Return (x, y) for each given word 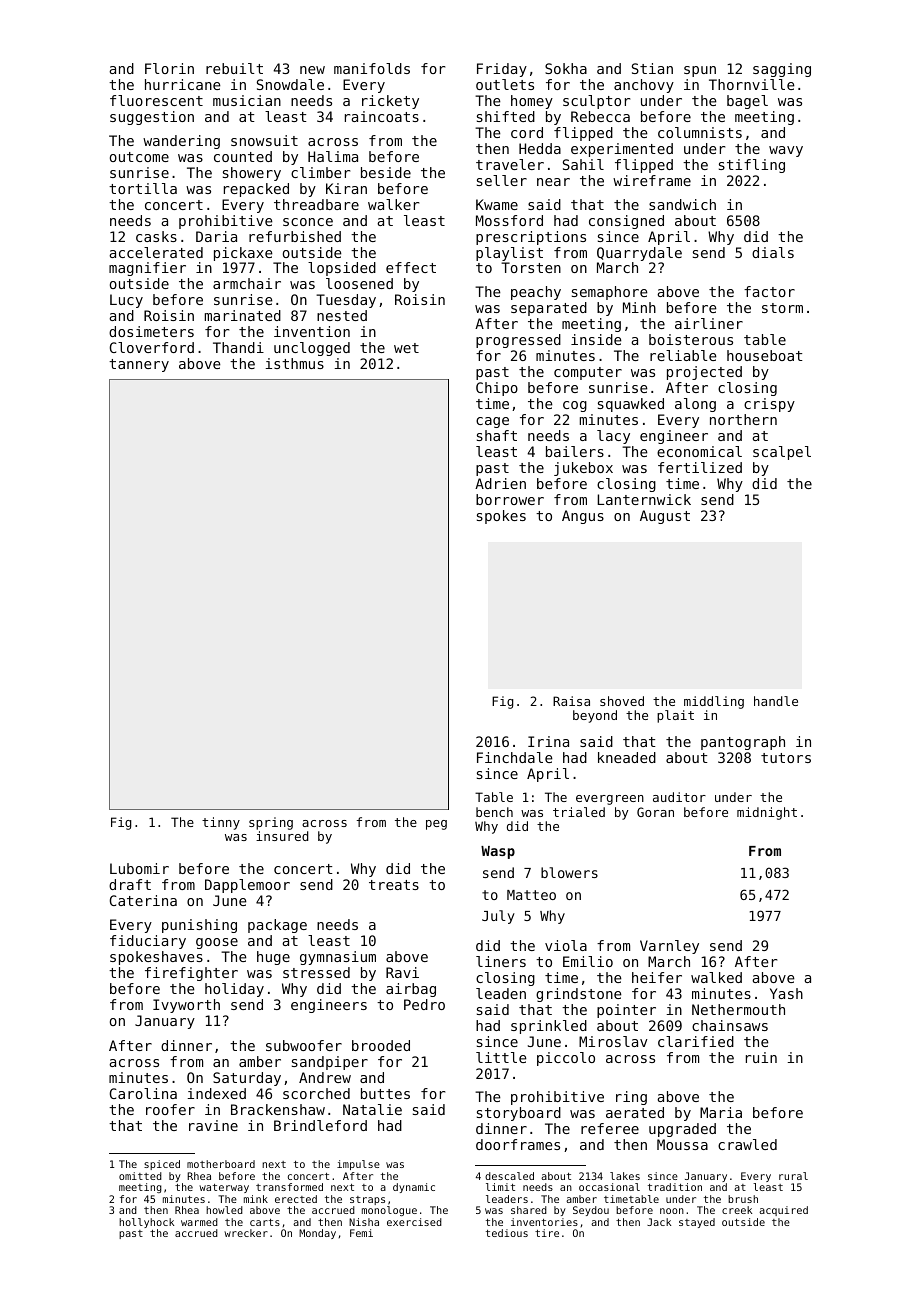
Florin (169, 68)
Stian (652, 68)
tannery (139, 365)
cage (492, 422)
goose (217, 943)
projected (704, 373)
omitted (140, 1176)
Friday (502, 70)
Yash (786, 993)
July (498, 917)
